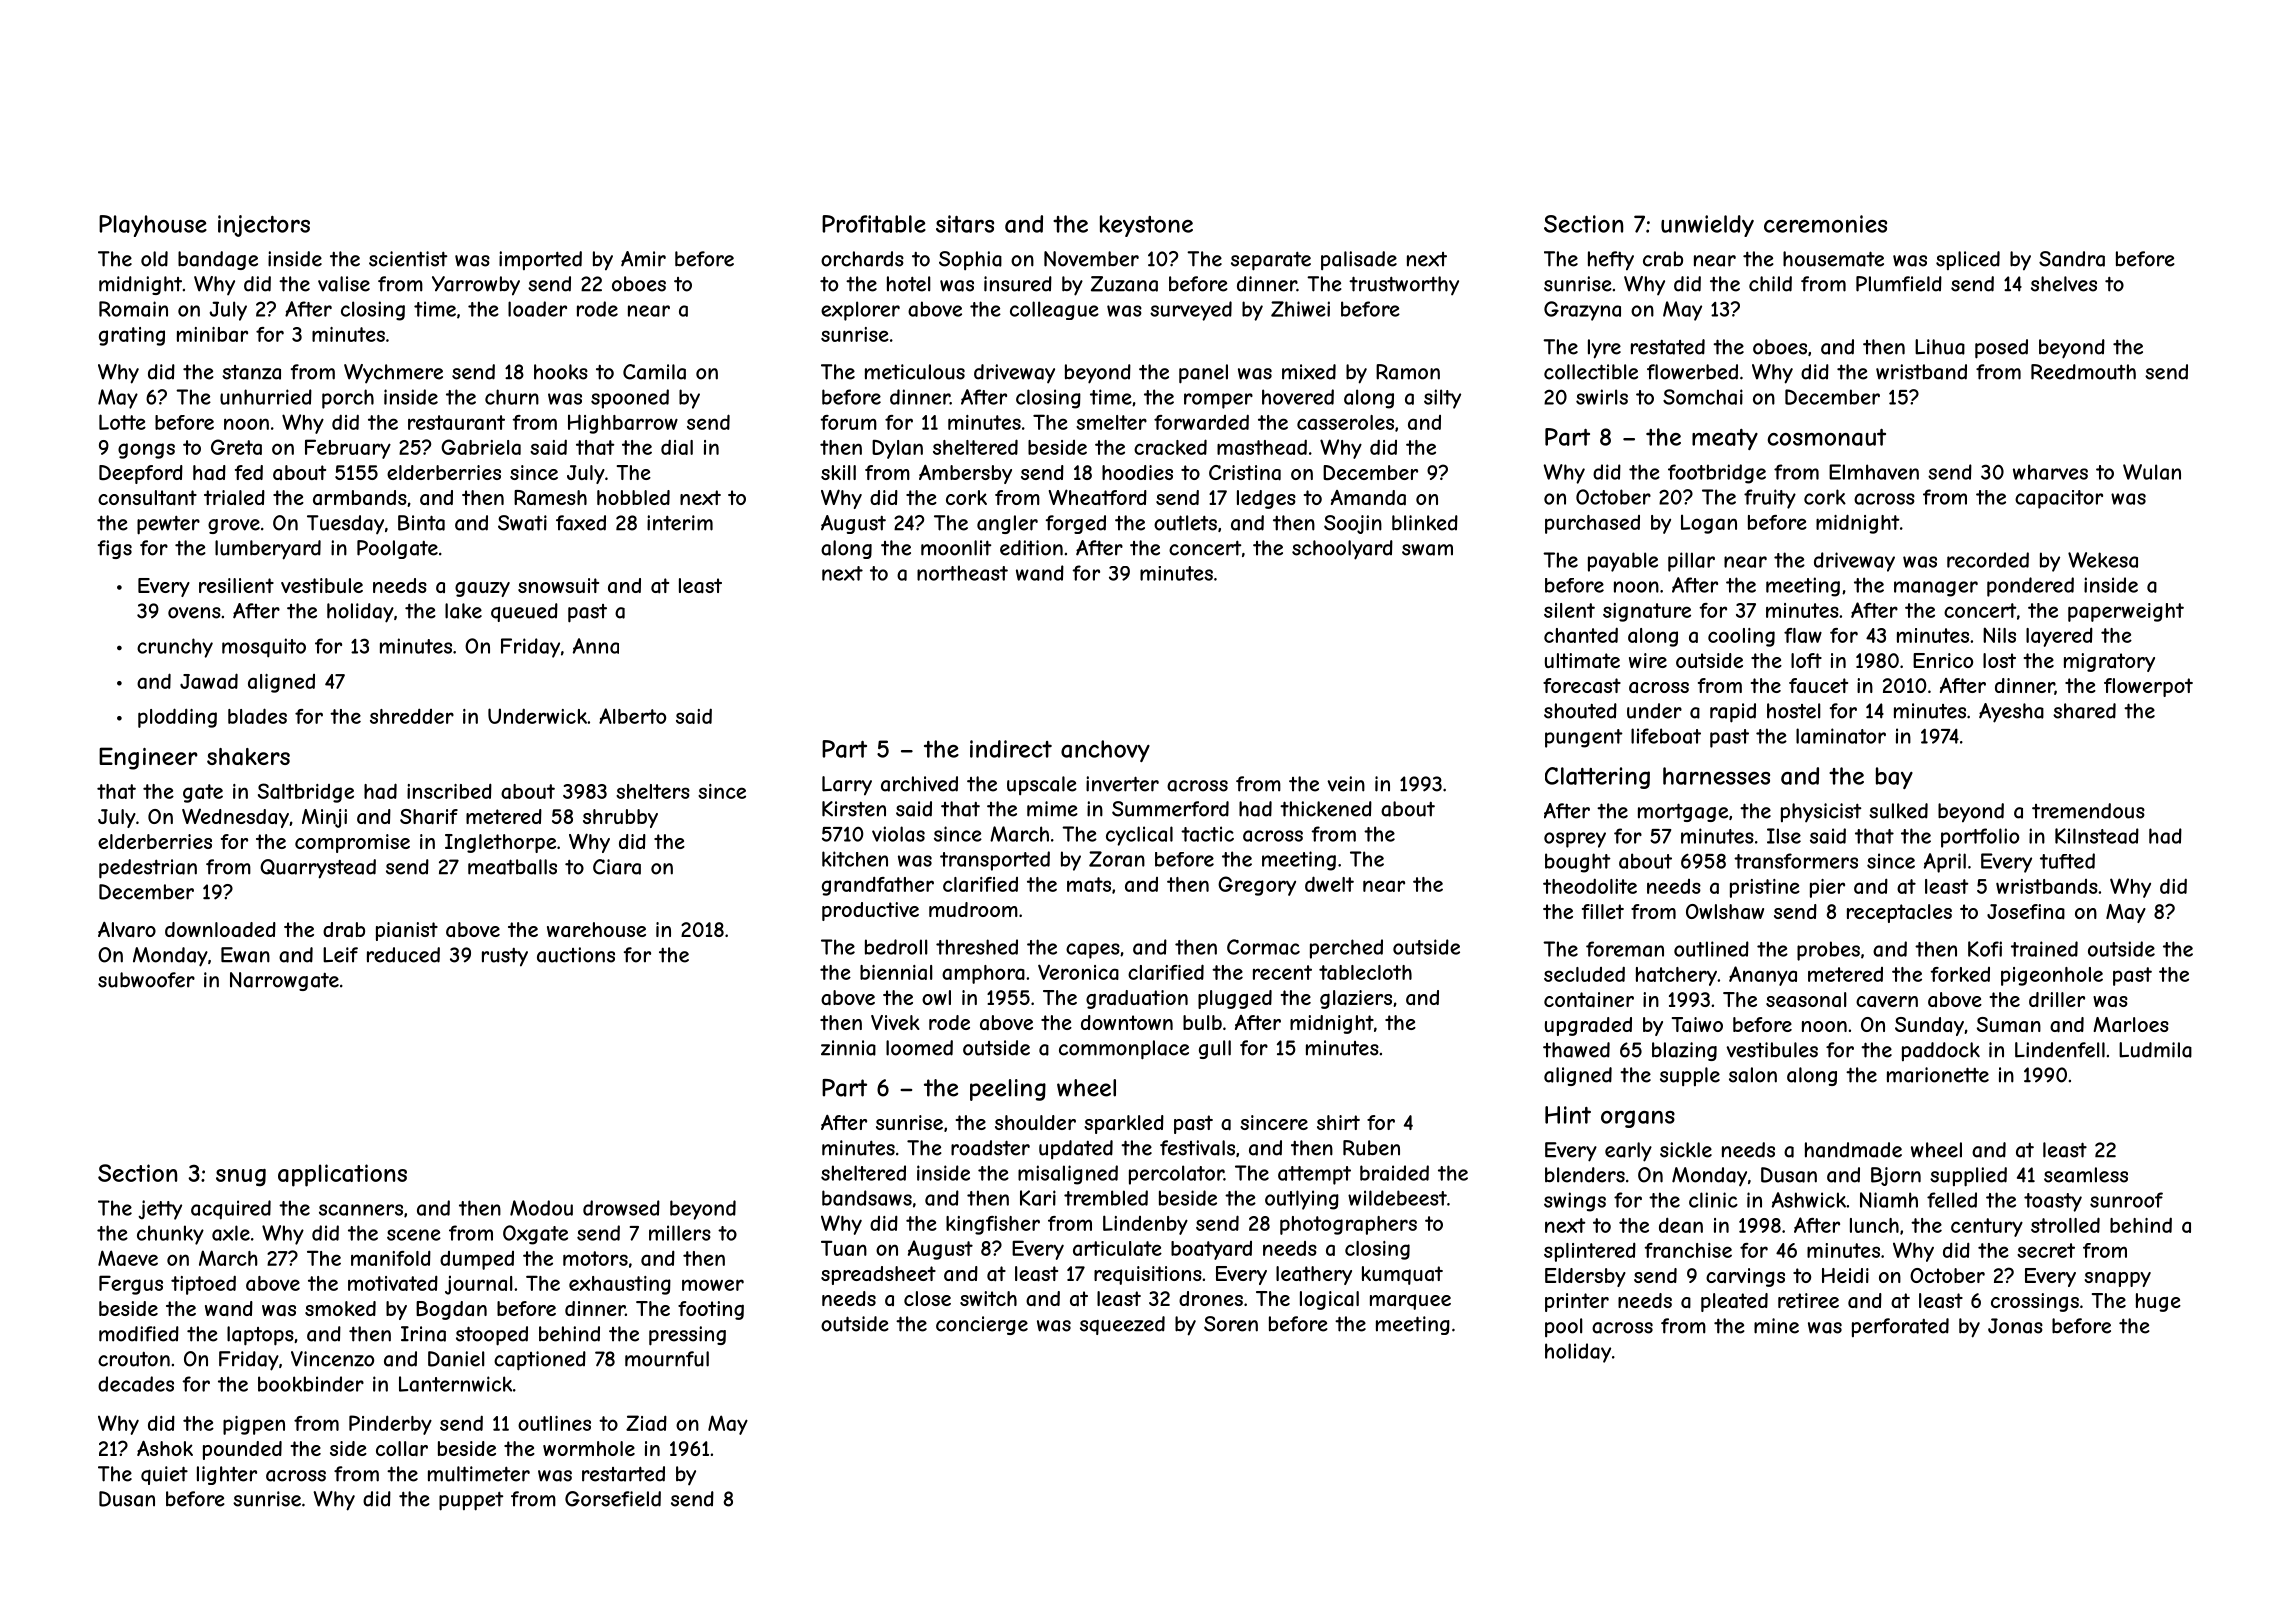  What do you see at coordinates (231, 1233) in the image?
I see `axle` at bounding box center [231, 1233].
